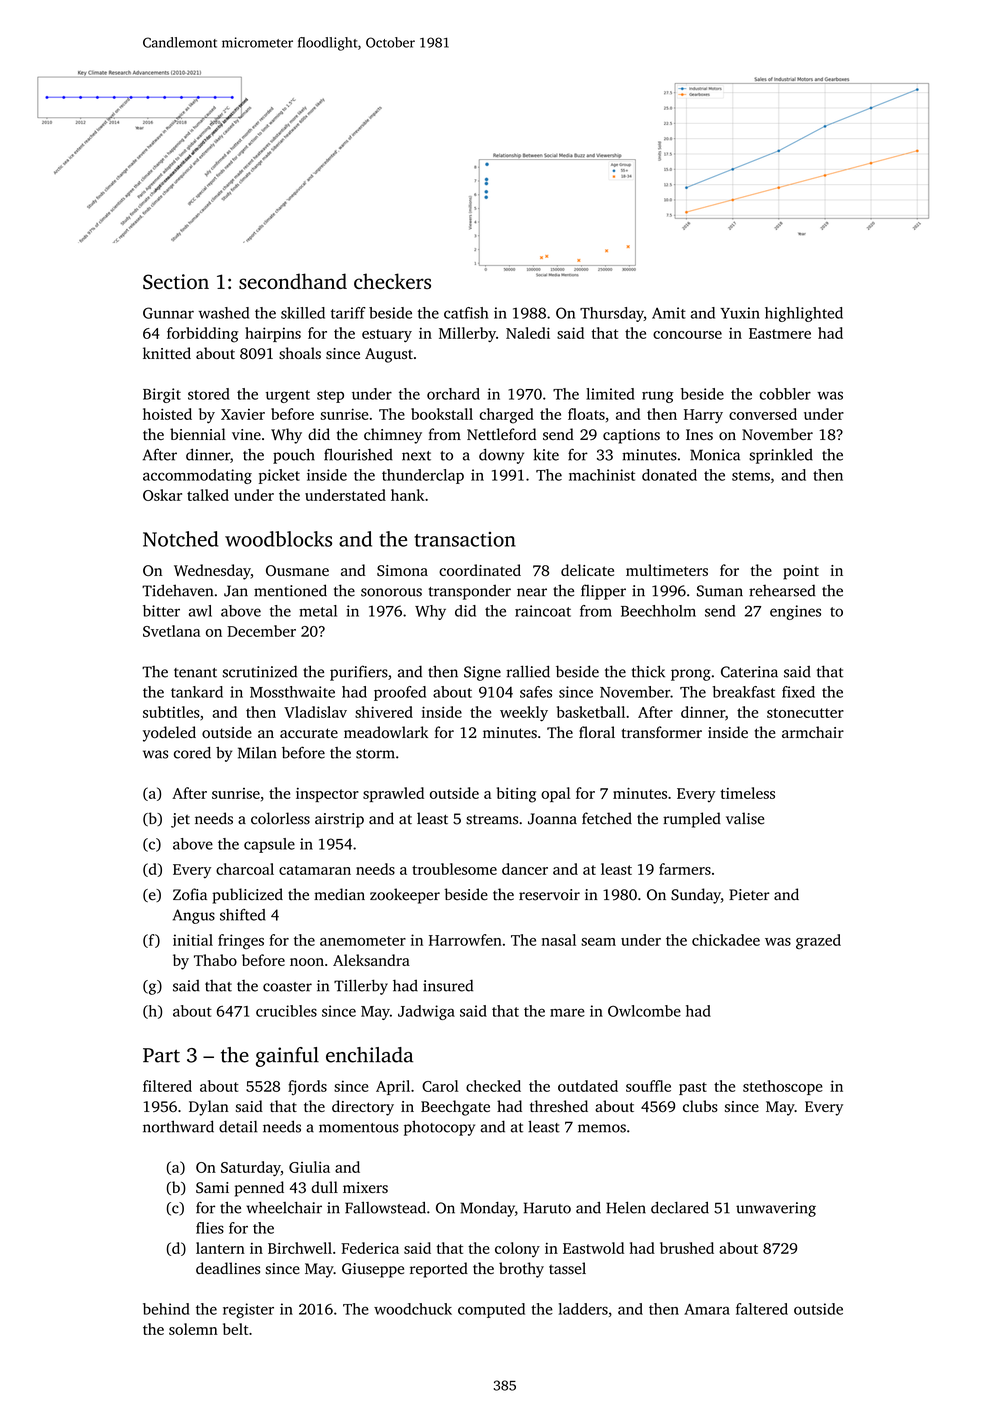 The image size is (986, 1428). I want to click on penned, so click(259, 1189).
